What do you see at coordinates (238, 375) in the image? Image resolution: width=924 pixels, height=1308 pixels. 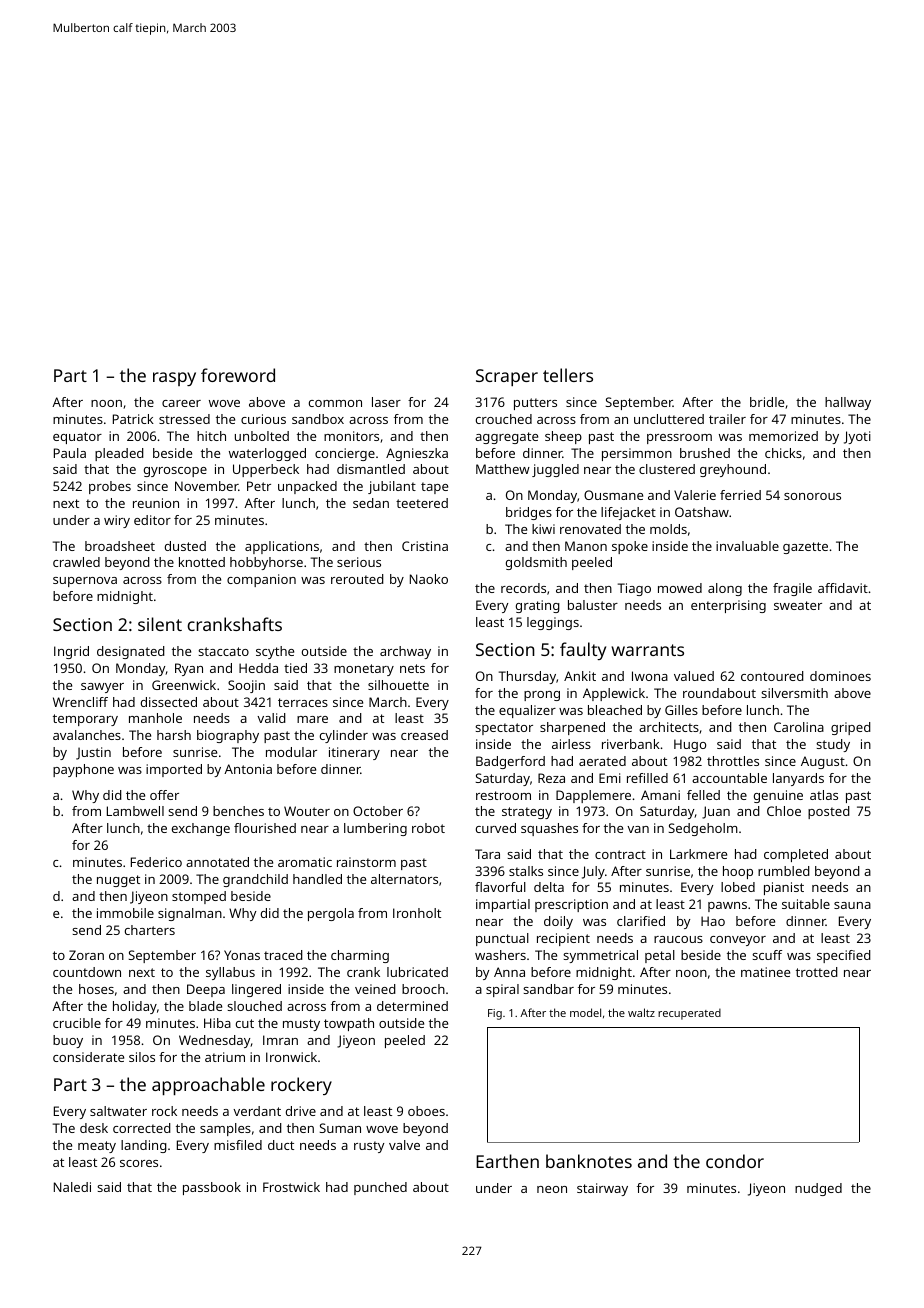 I see `foreword` at bounding box center [238, 375].
